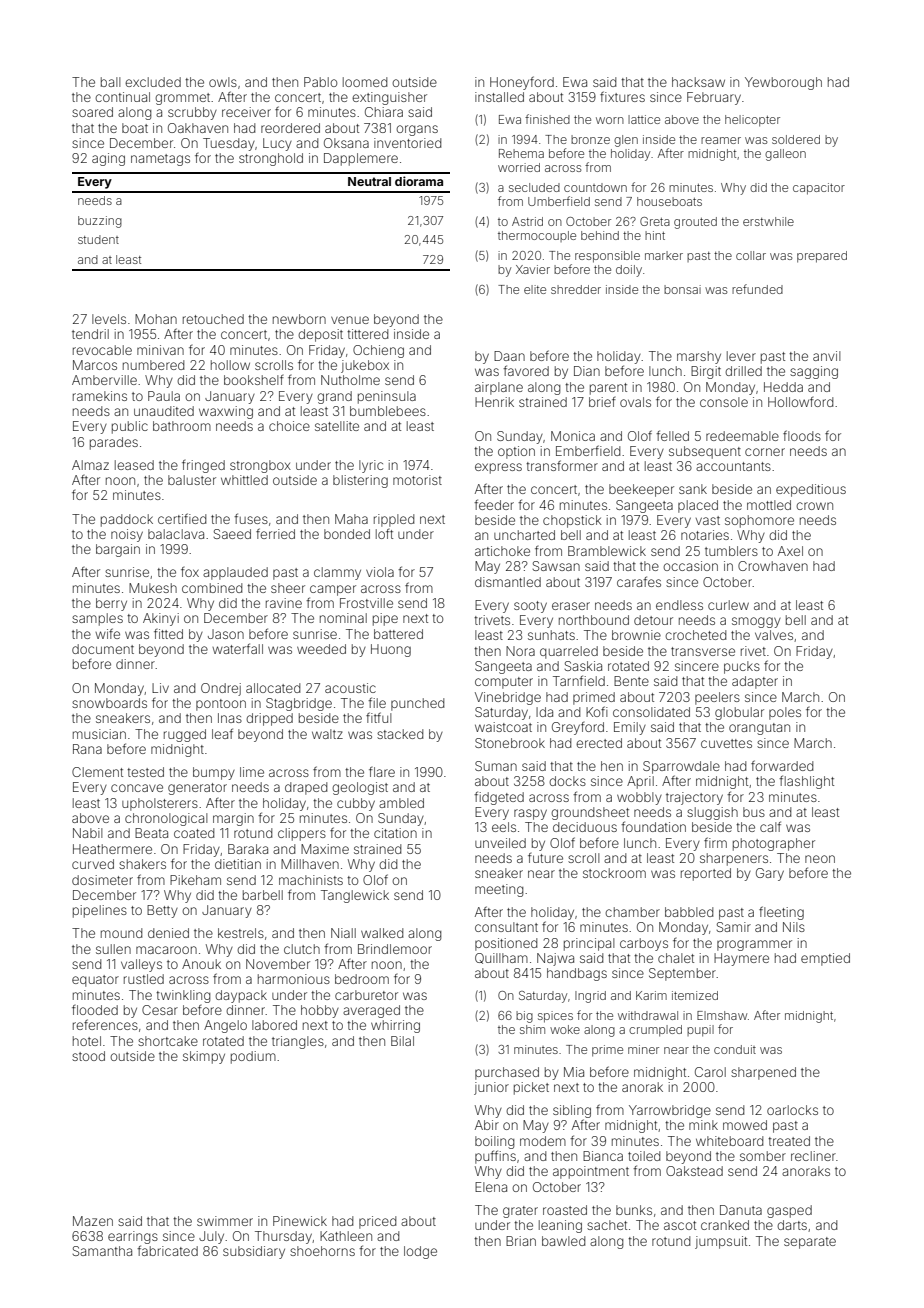  Describe the element at coordinates (127, 520) in the image. I see `paddock` at that location.
